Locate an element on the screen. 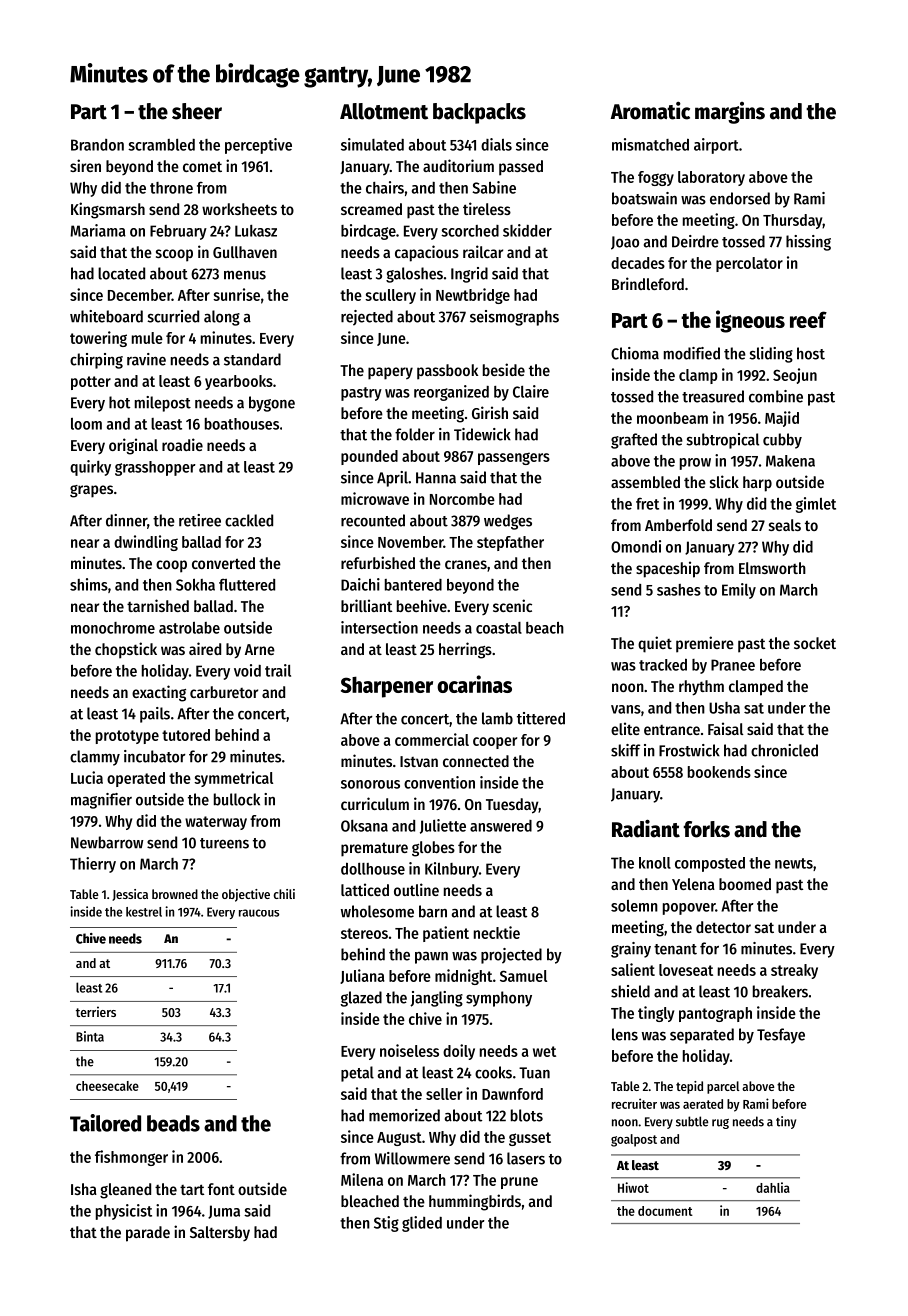  glided is located at coordinates (422, 1224).
